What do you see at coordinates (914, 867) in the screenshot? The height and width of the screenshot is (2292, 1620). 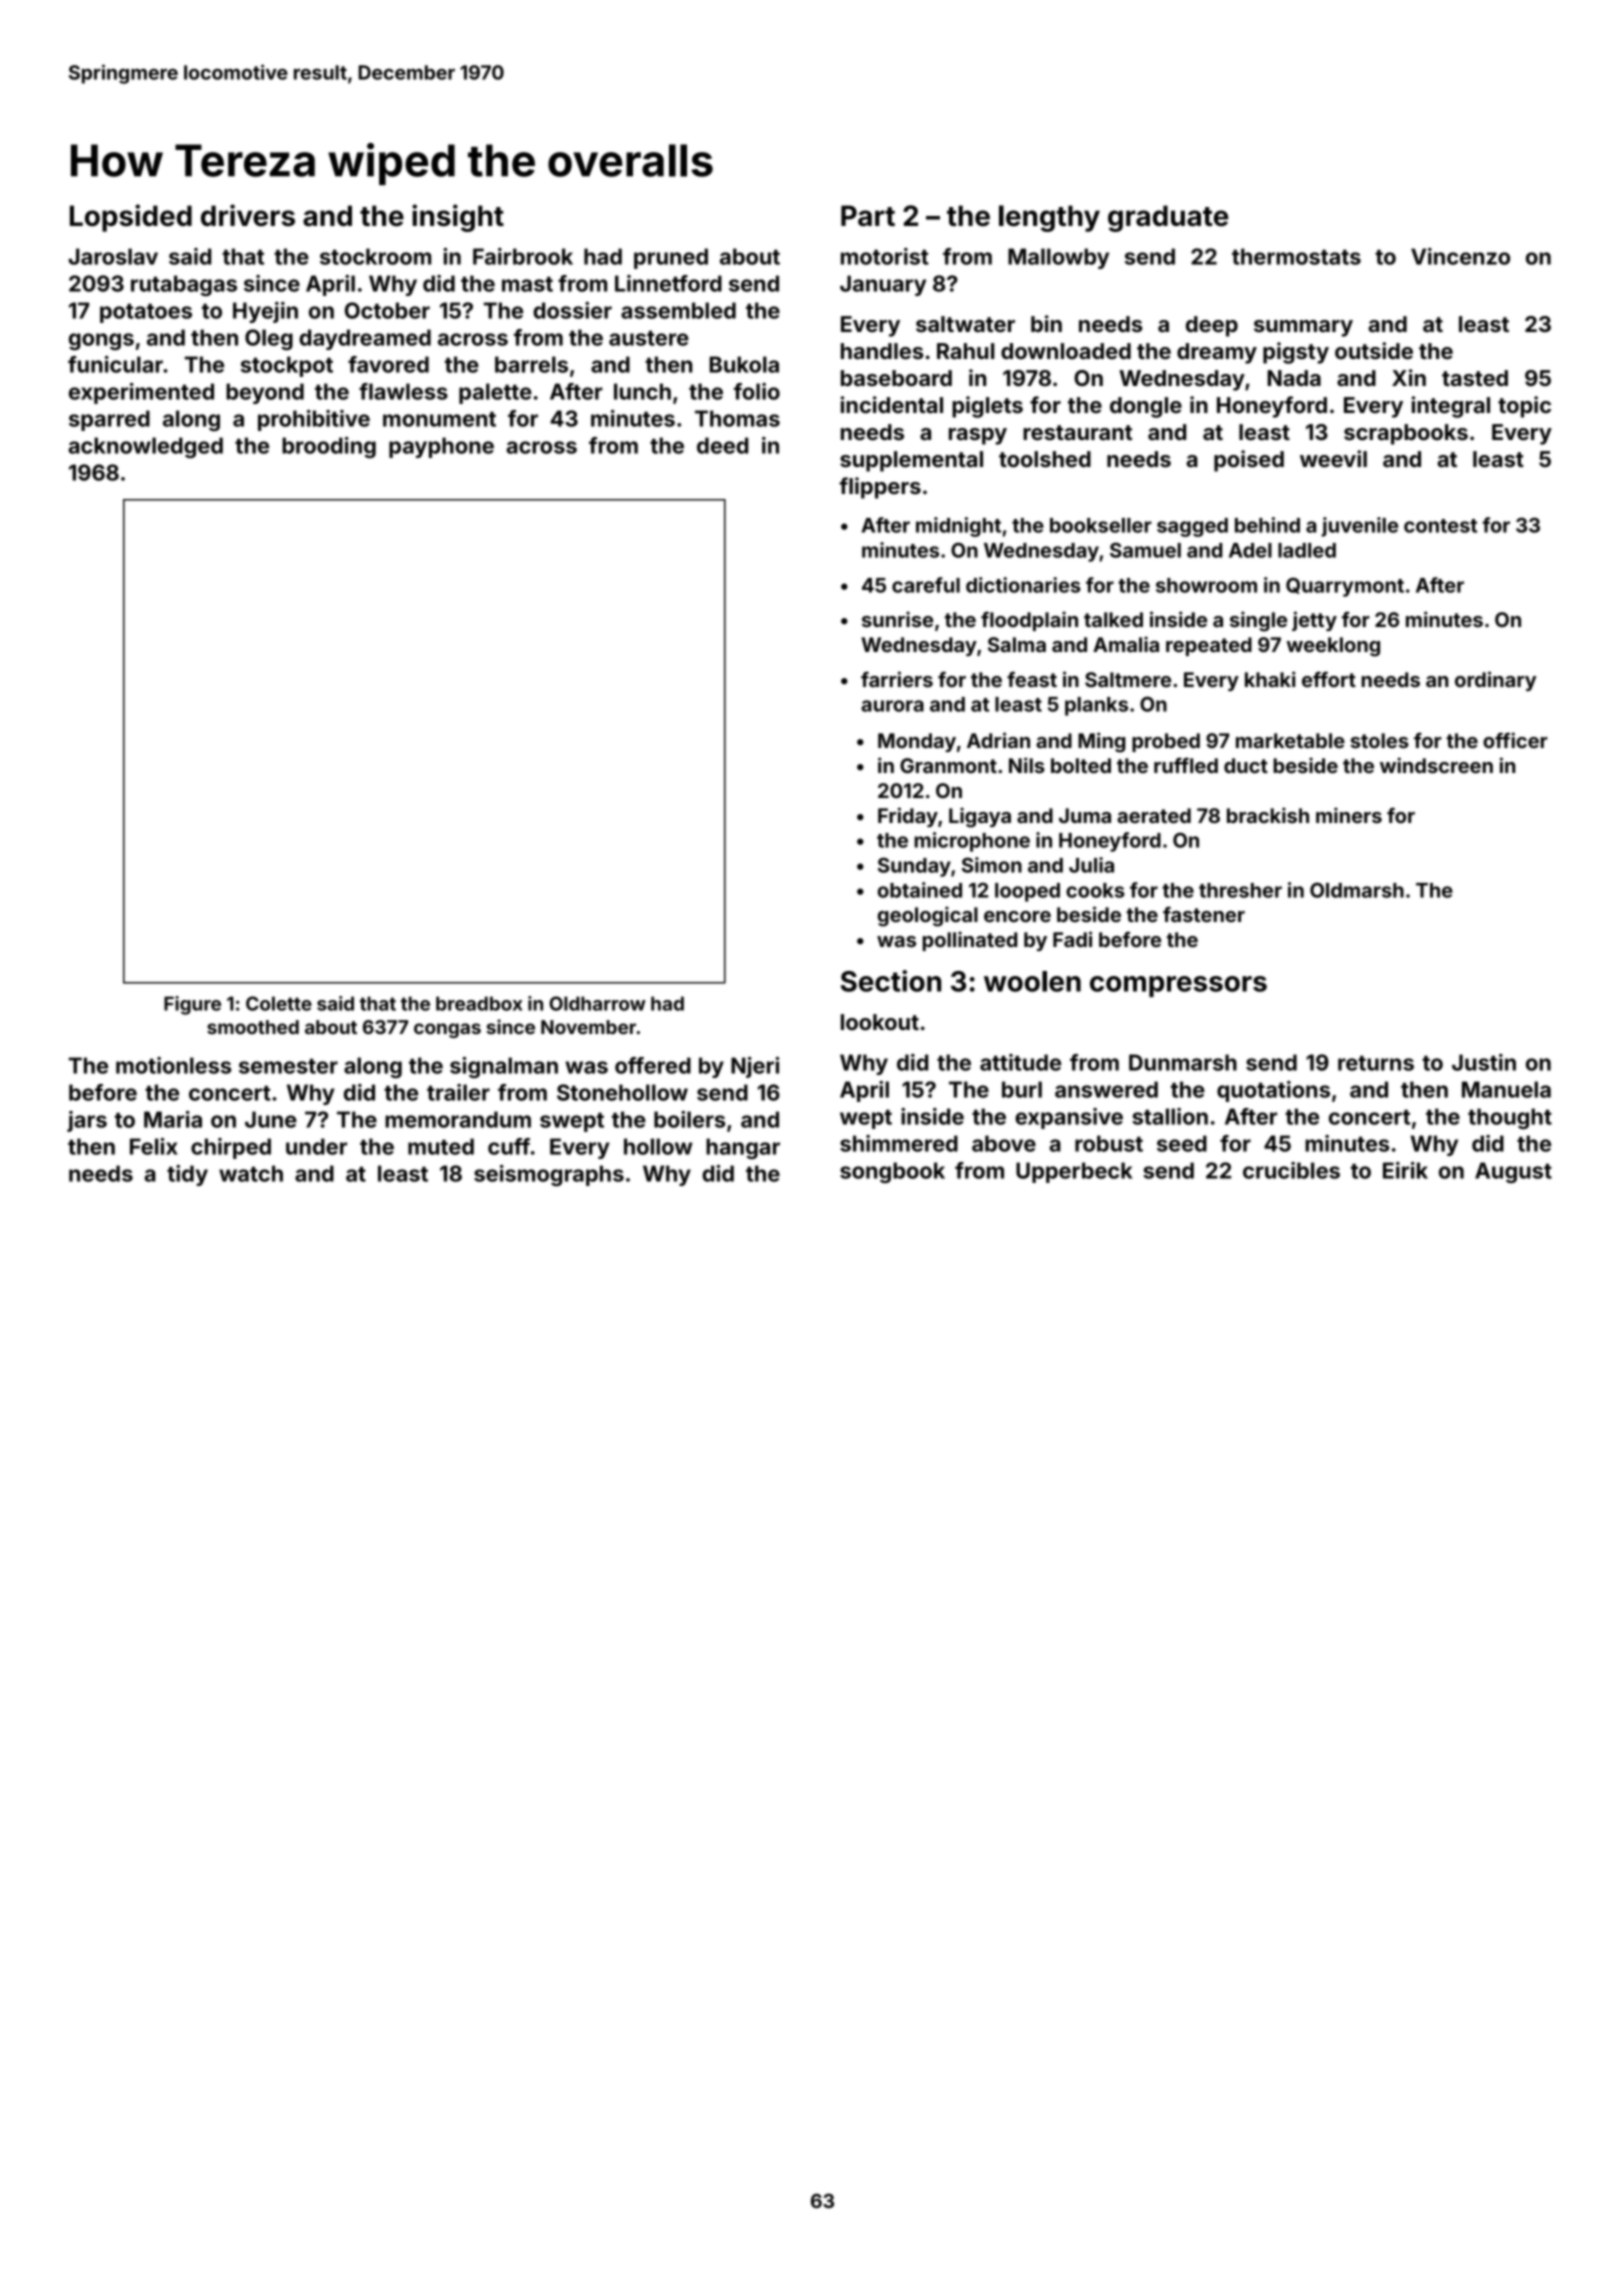 I see `Sunday` at bounding box center [914, 867].
